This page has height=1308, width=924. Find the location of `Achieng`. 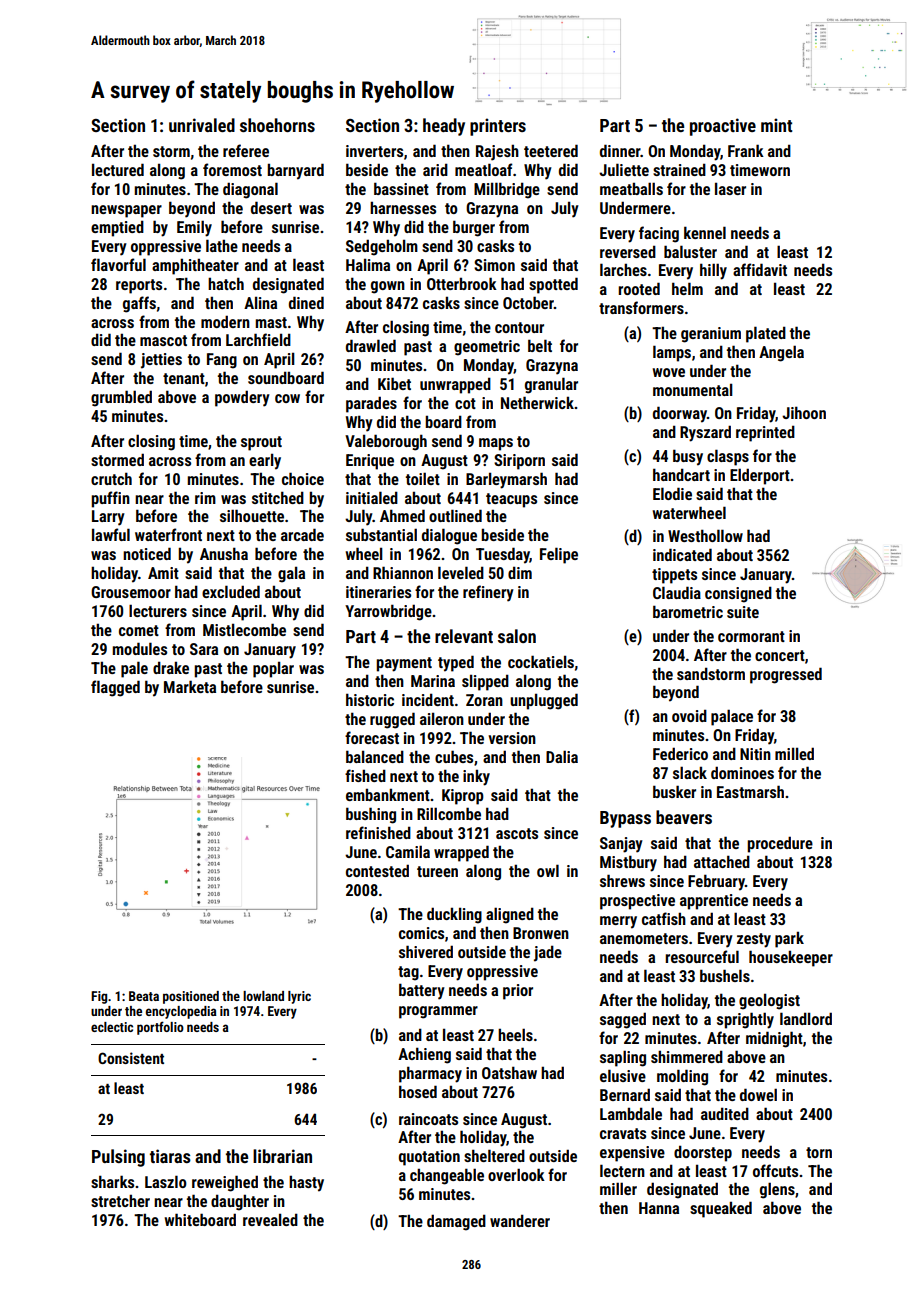

Achieng is located at coordinates (424, 1055).
